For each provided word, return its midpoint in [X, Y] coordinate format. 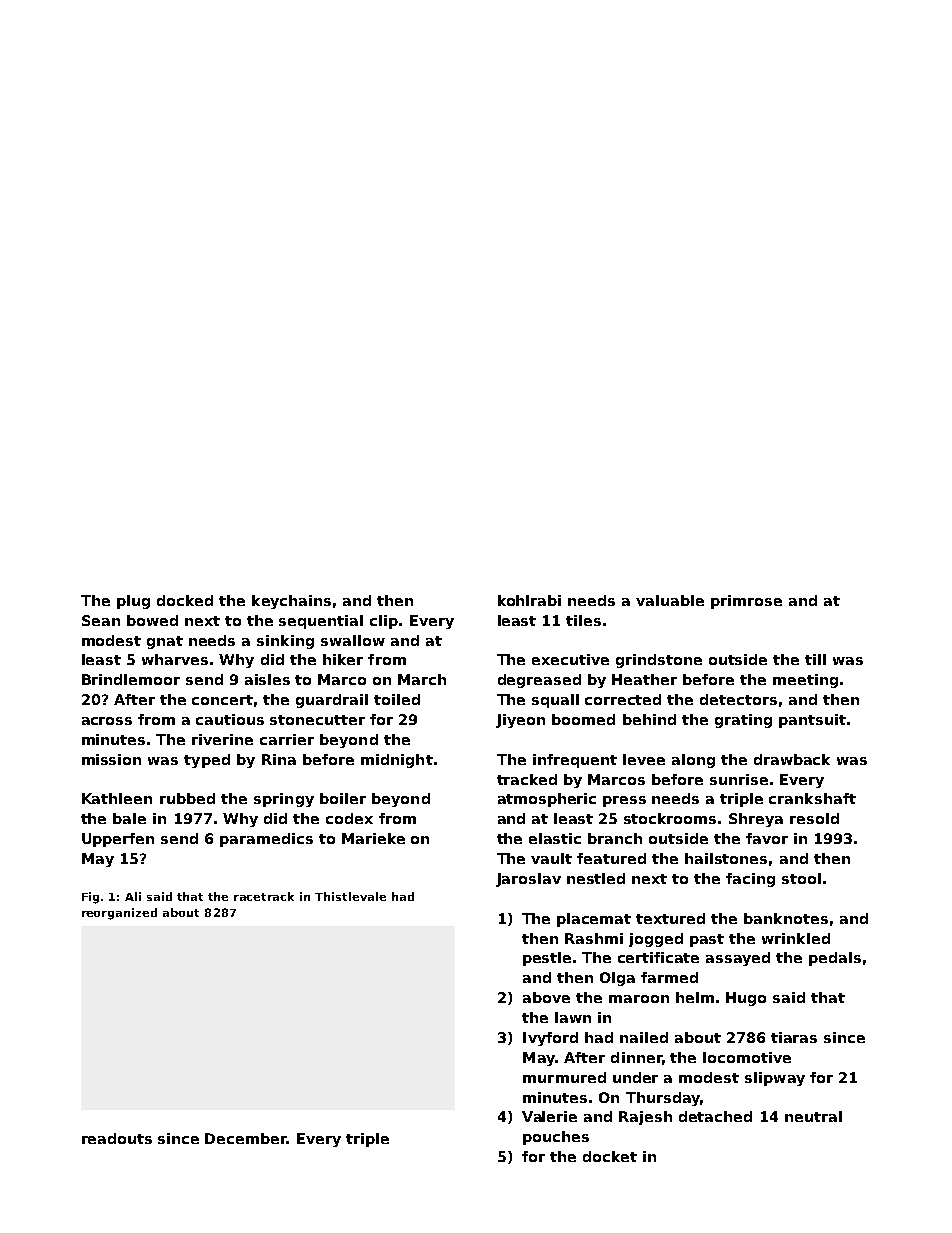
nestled [596, 878]
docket [610, 1156]
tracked [527, 779]
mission [111, 759]
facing [750, 880]
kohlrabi [529, 600]
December [246, 1138]
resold [814, 818]
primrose [746, 602]
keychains [291, 602]
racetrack [264, 896]
